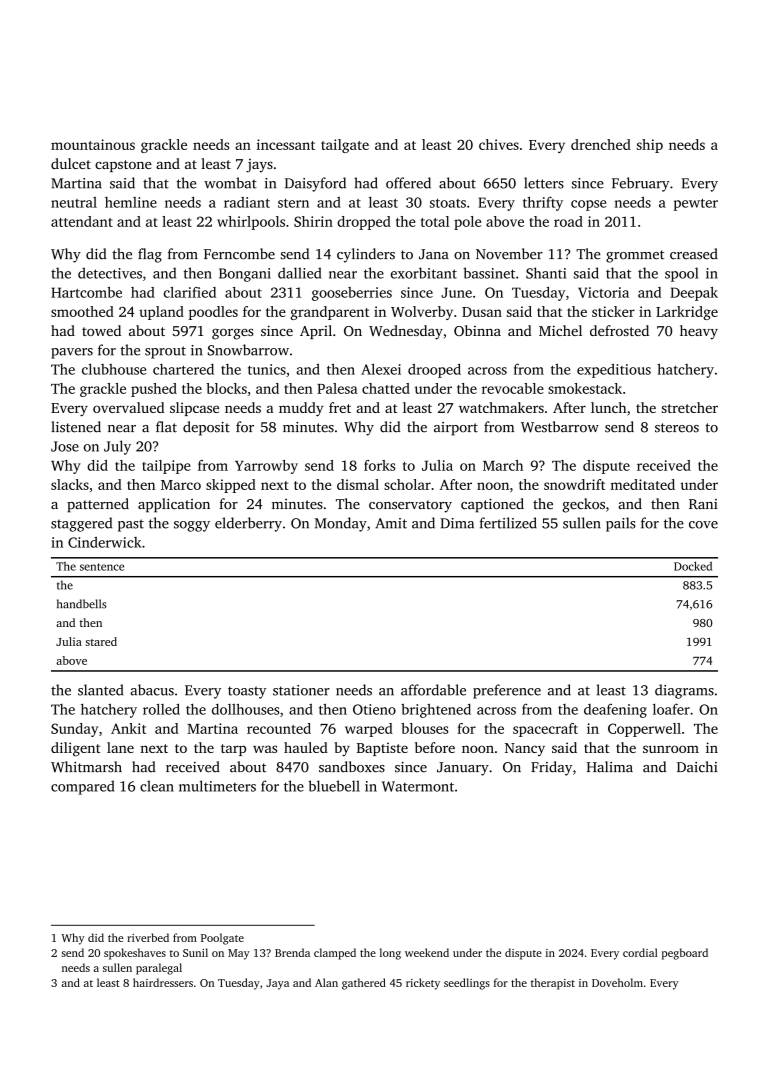 Image resolution: width=769 pixels, height=1092 pixels. I want to click on hemline, so click(131, 202).
